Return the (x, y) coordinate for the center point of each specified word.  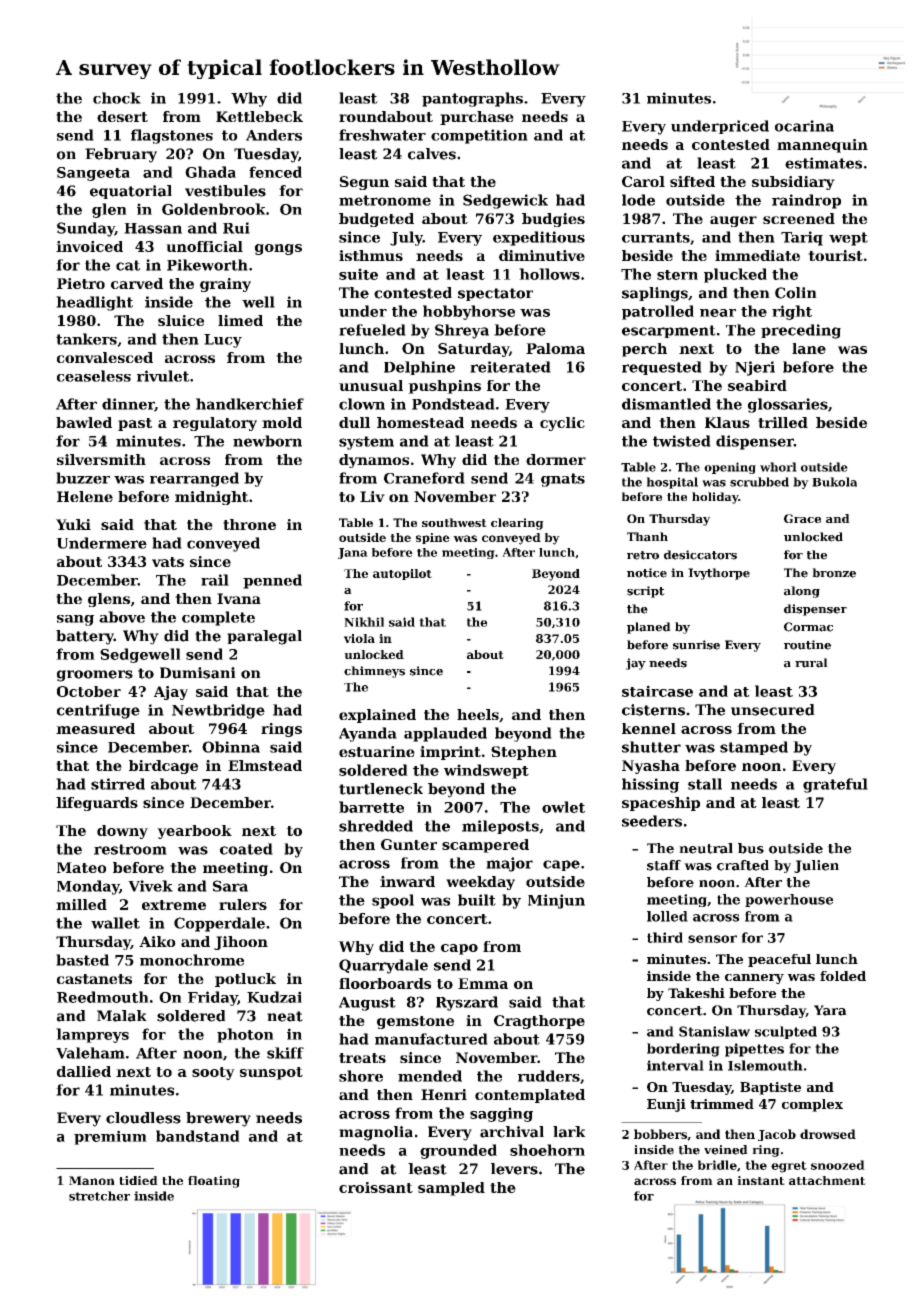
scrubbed (759, 482)
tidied (138, 1180)
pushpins (444, 387)
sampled (451, 1189)
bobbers (660, 1134)
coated (246, 849)
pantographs (472, 99)
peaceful (779, 960)
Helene (85, 496)
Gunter (409, 844)
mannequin (822, 146)
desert (122, 116)
